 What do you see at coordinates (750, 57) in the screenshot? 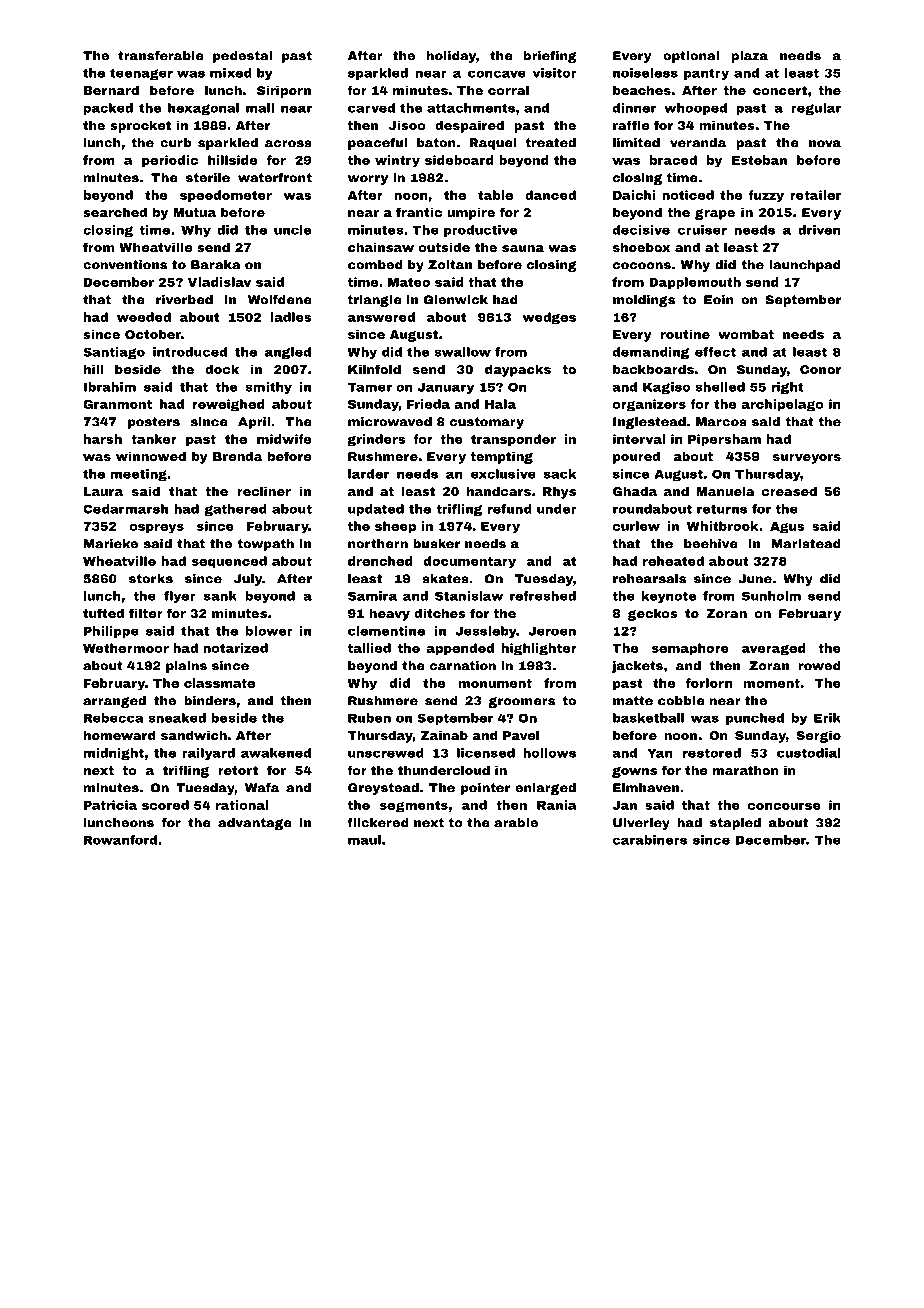
I see `plaza` at bounding box center [750, 57].
